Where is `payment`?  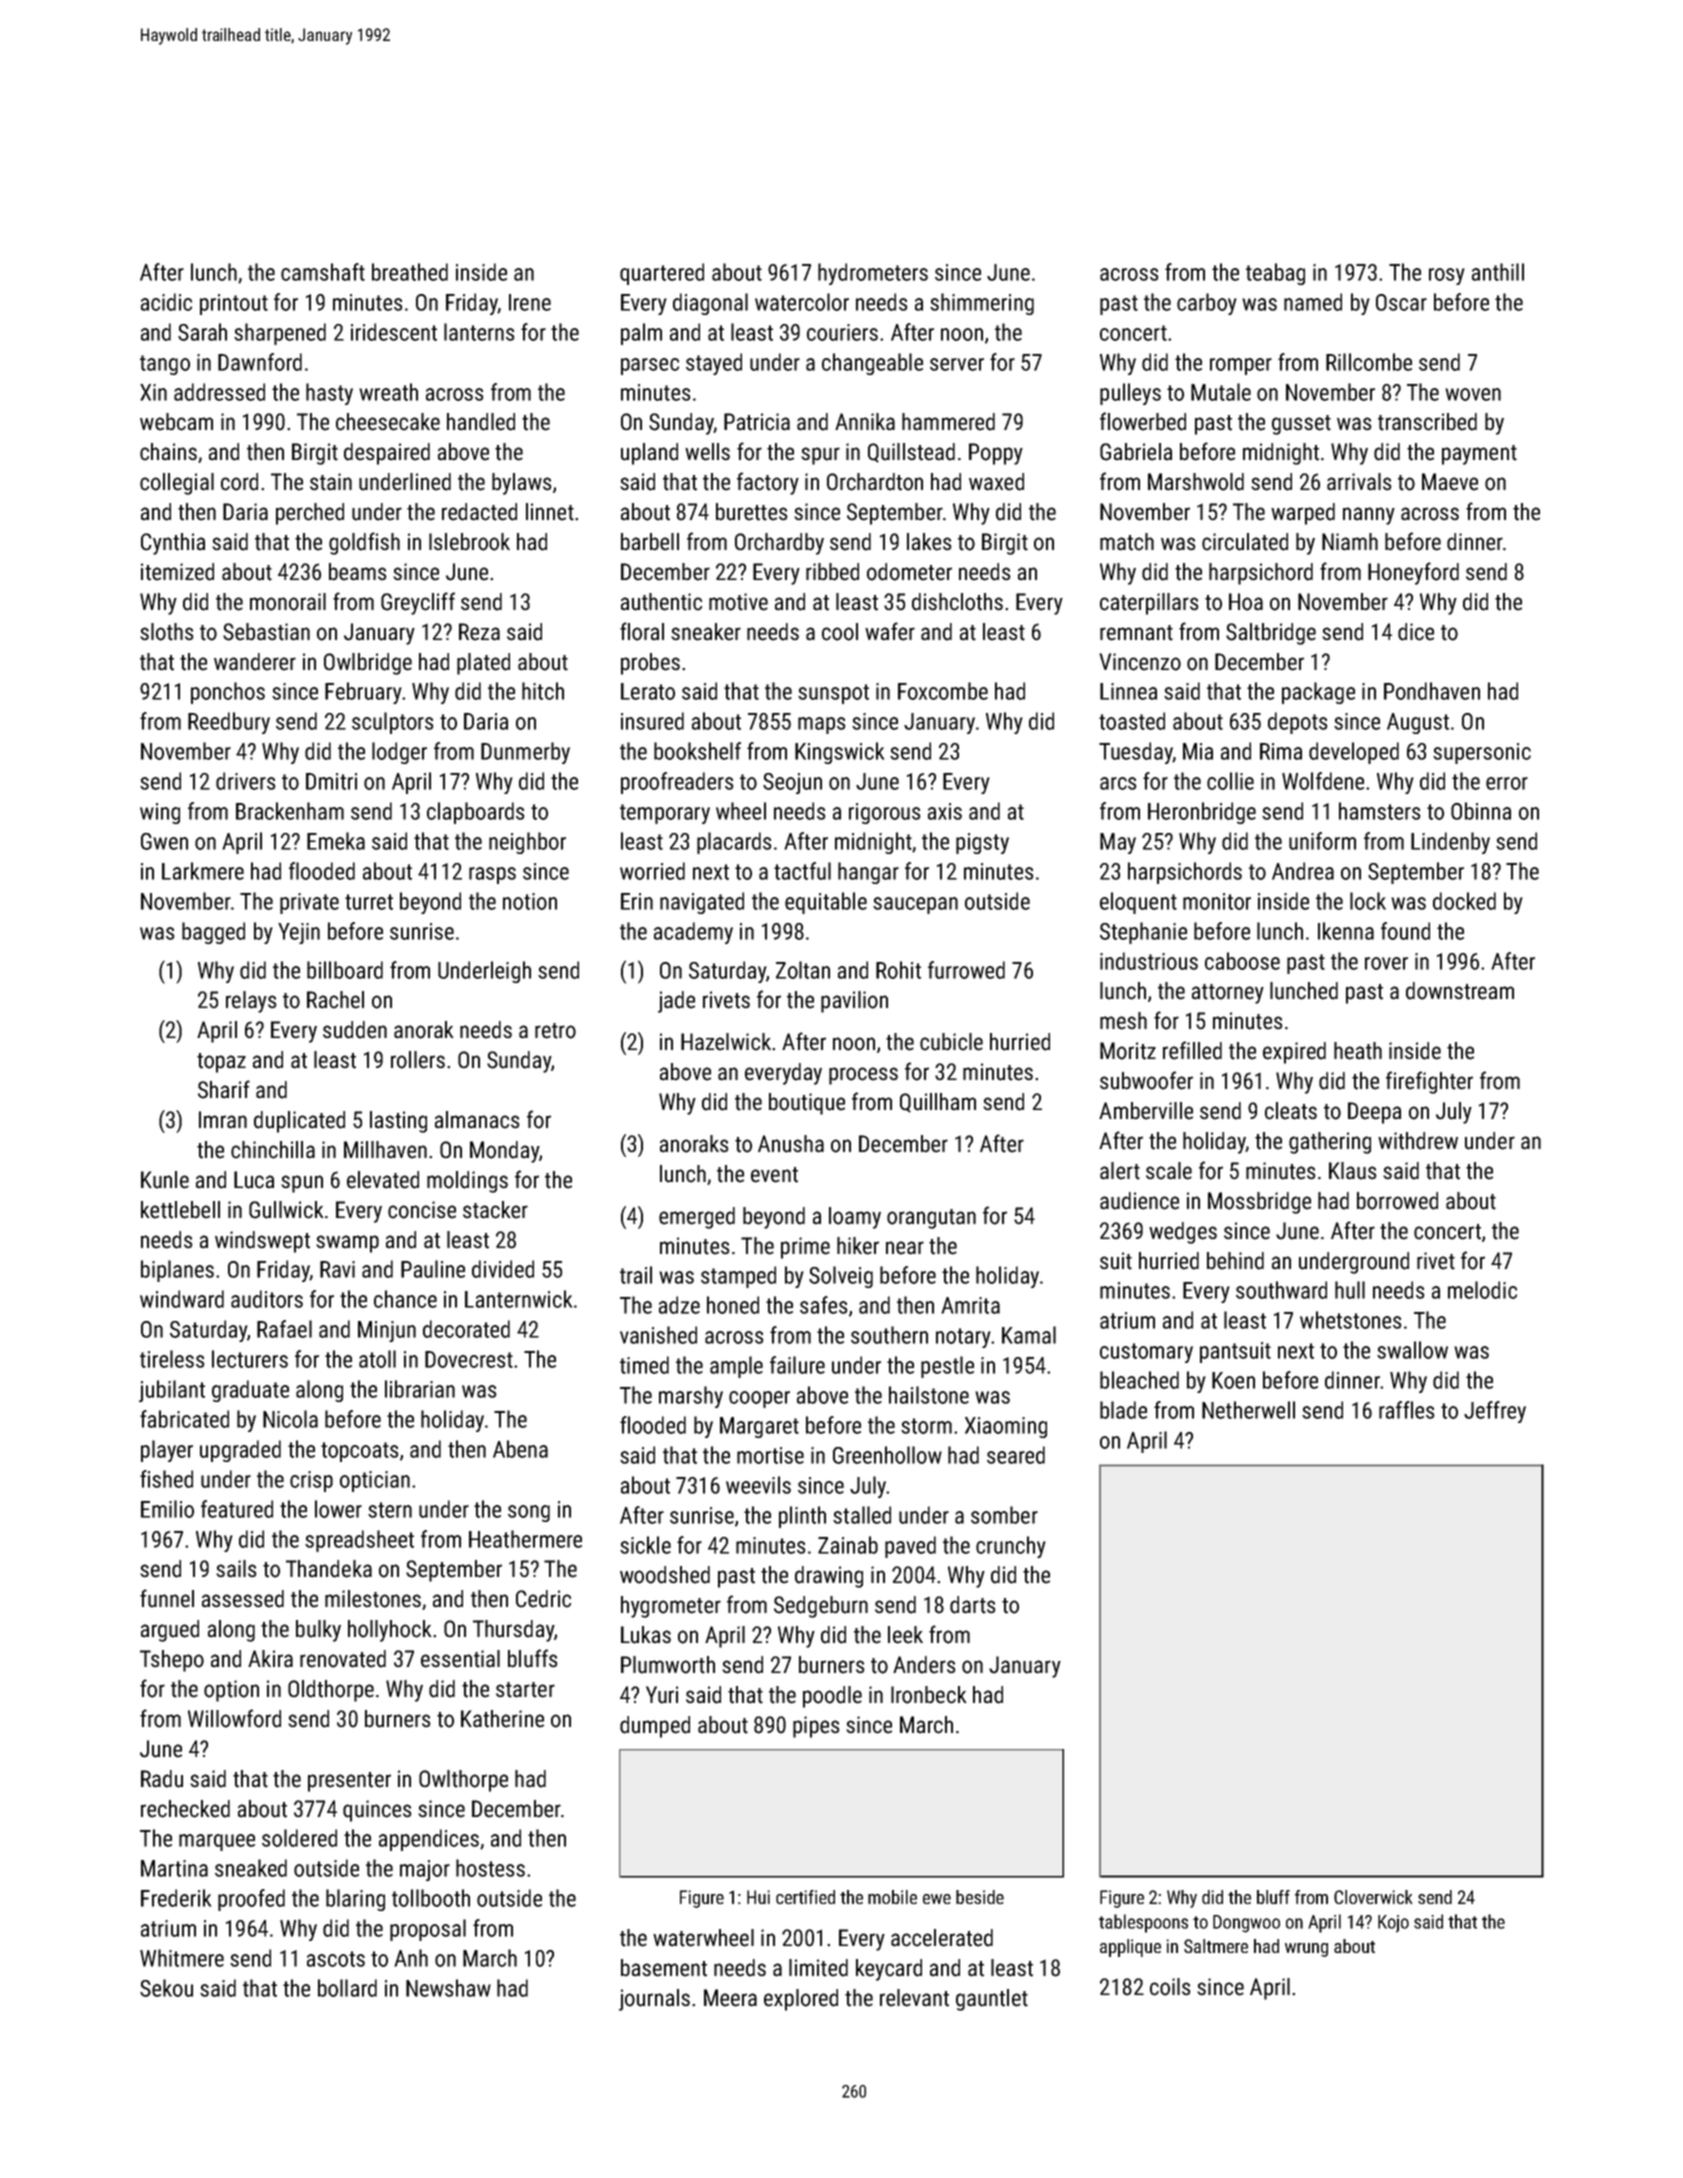 payment is located at coordinates (1479, 455).
